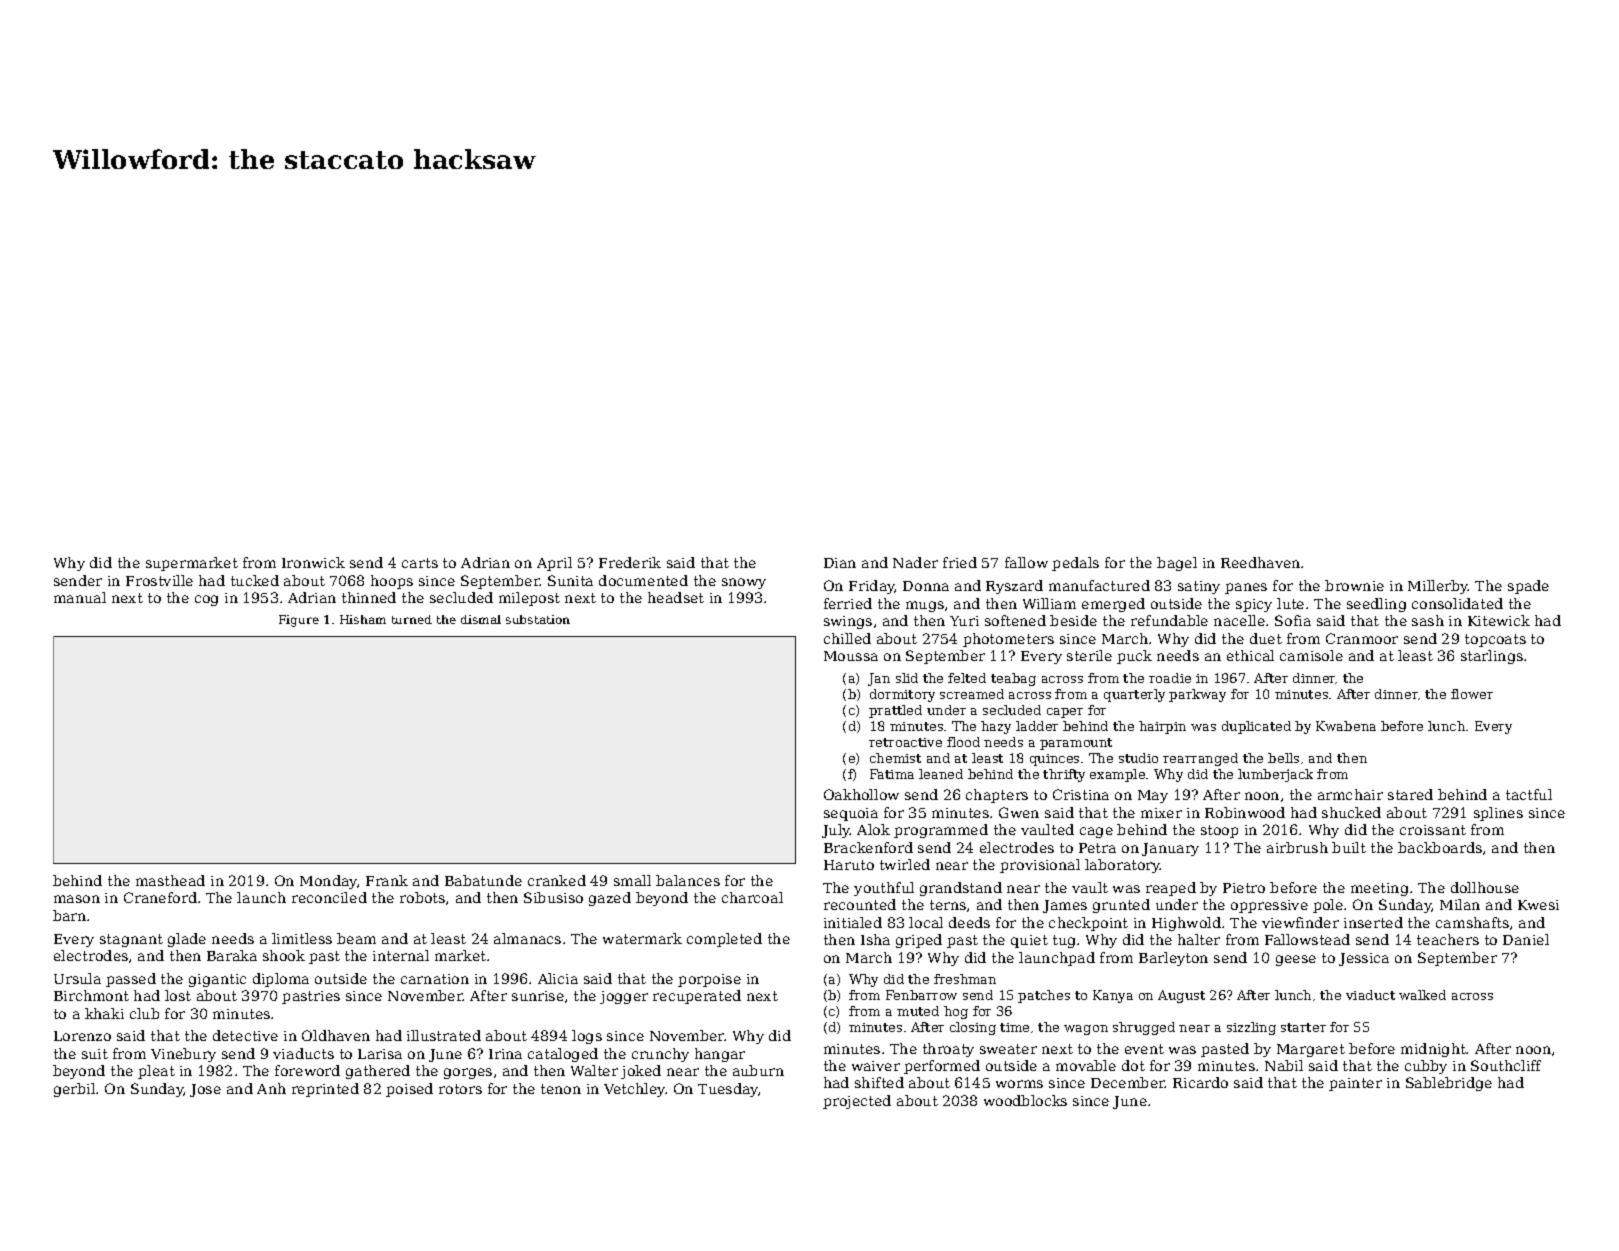 The width and height of the screenshot is (1619, 1251). What do you see at coordinates (144, 1013) in the screenshot?
I see `club` at bounding box center [144, 1013].
